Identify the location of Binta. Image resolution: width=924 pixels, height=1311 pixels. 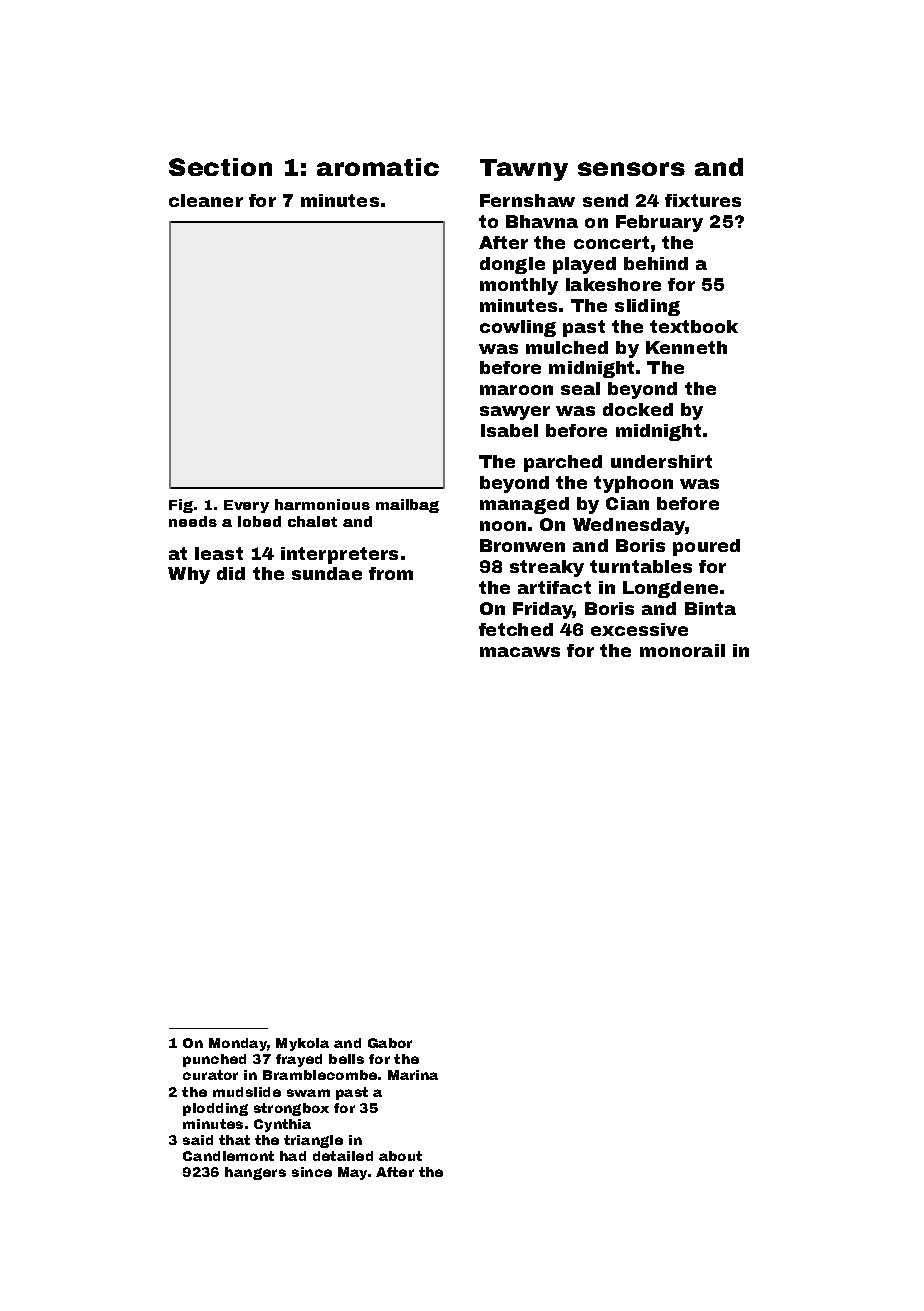
(710, 608).
